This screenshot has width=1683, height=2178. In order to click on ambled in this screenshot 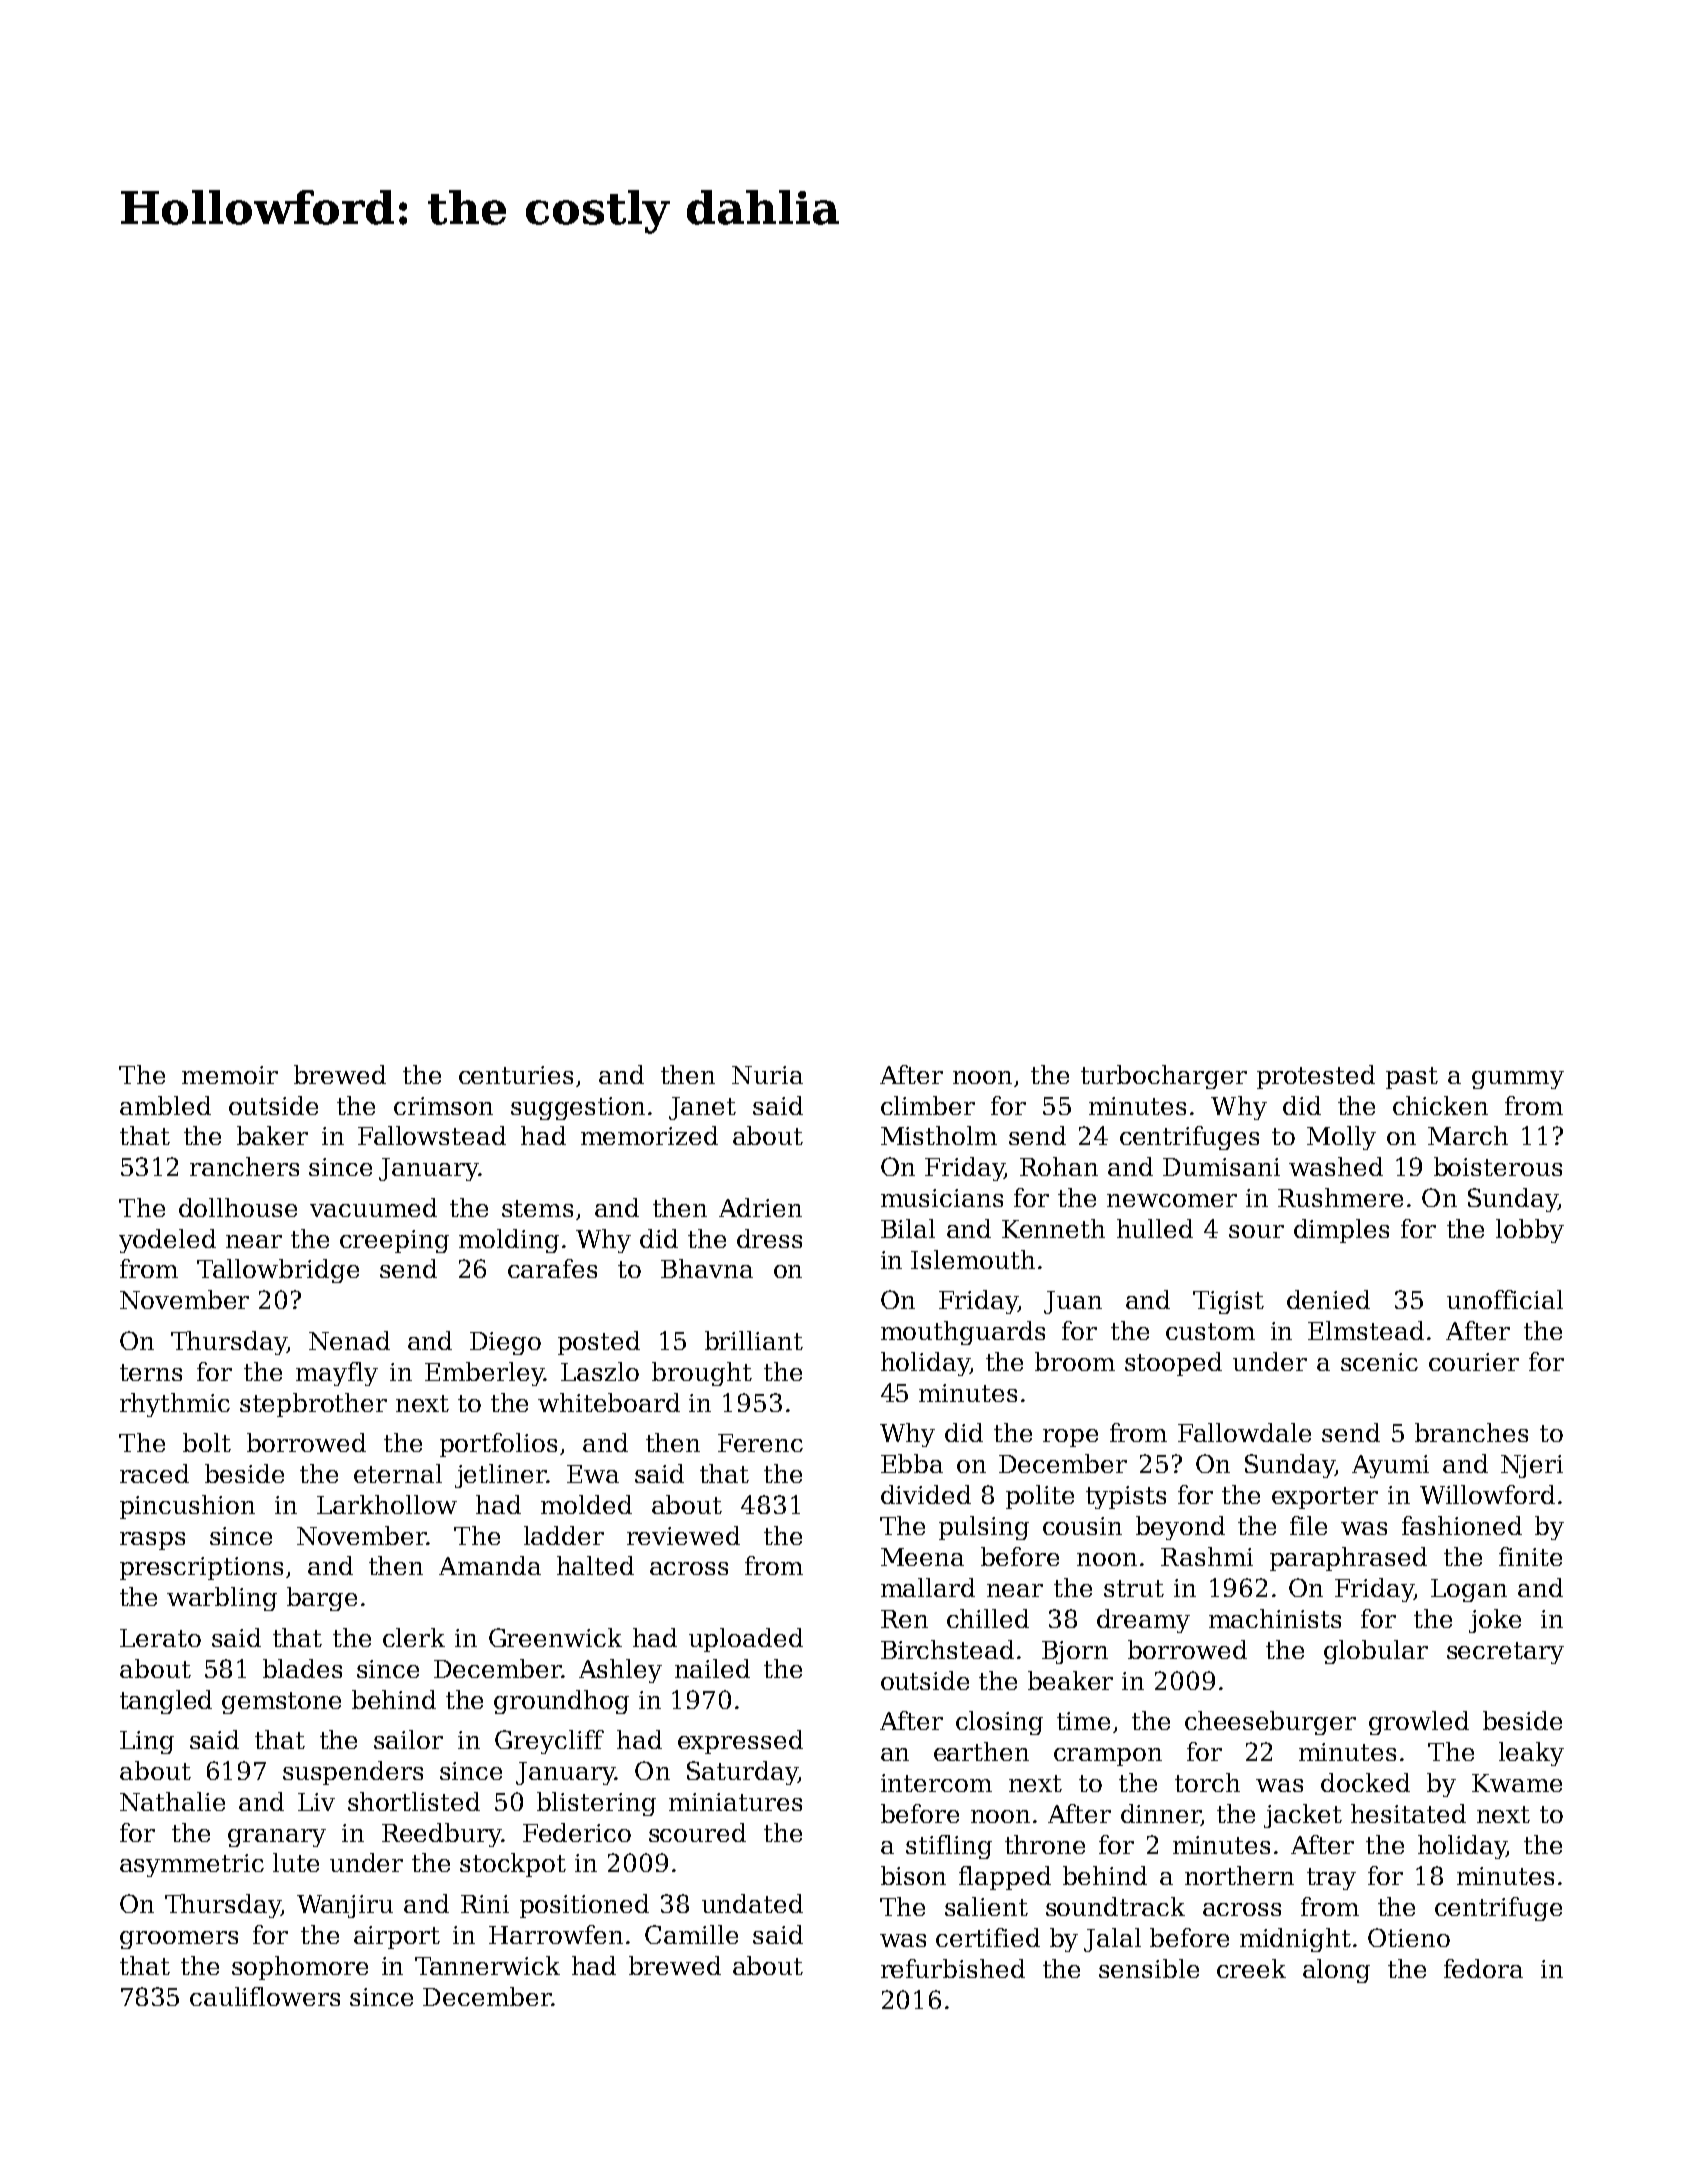, I will do `click(165, 1105)`.
